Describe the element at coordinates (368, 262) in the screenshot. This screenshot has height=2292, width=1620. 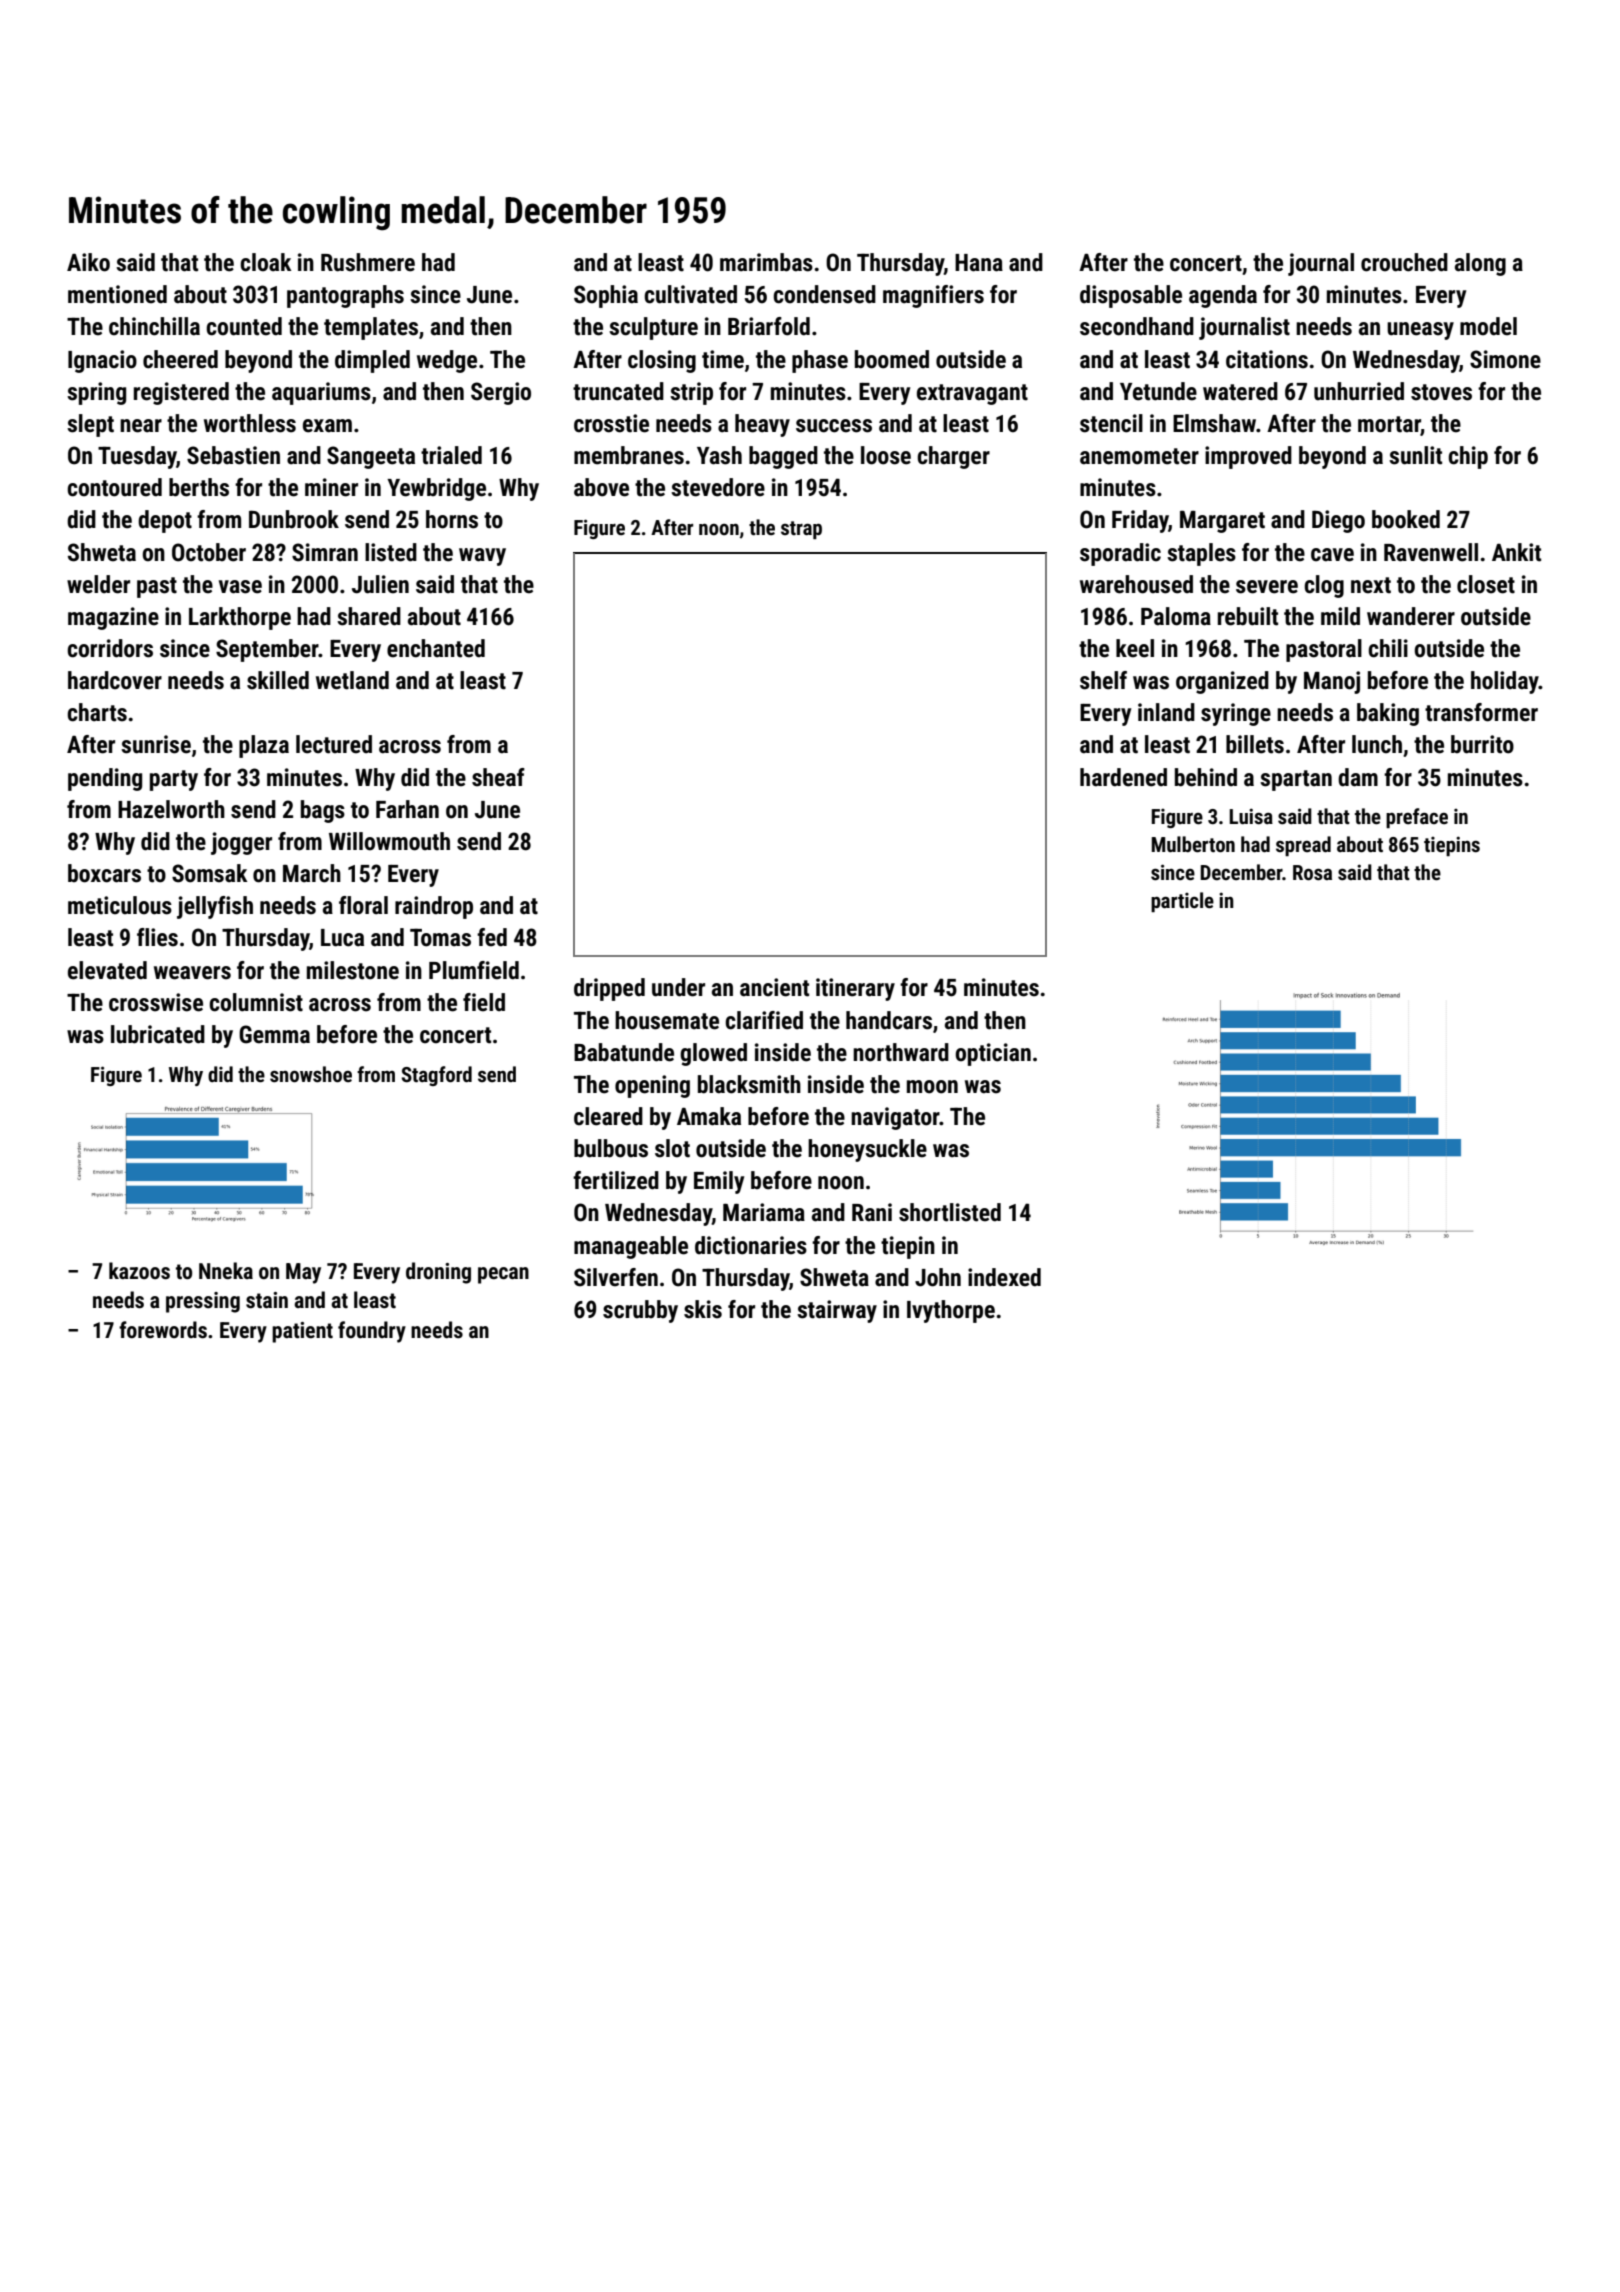
I see `Rushmere` at that location.
